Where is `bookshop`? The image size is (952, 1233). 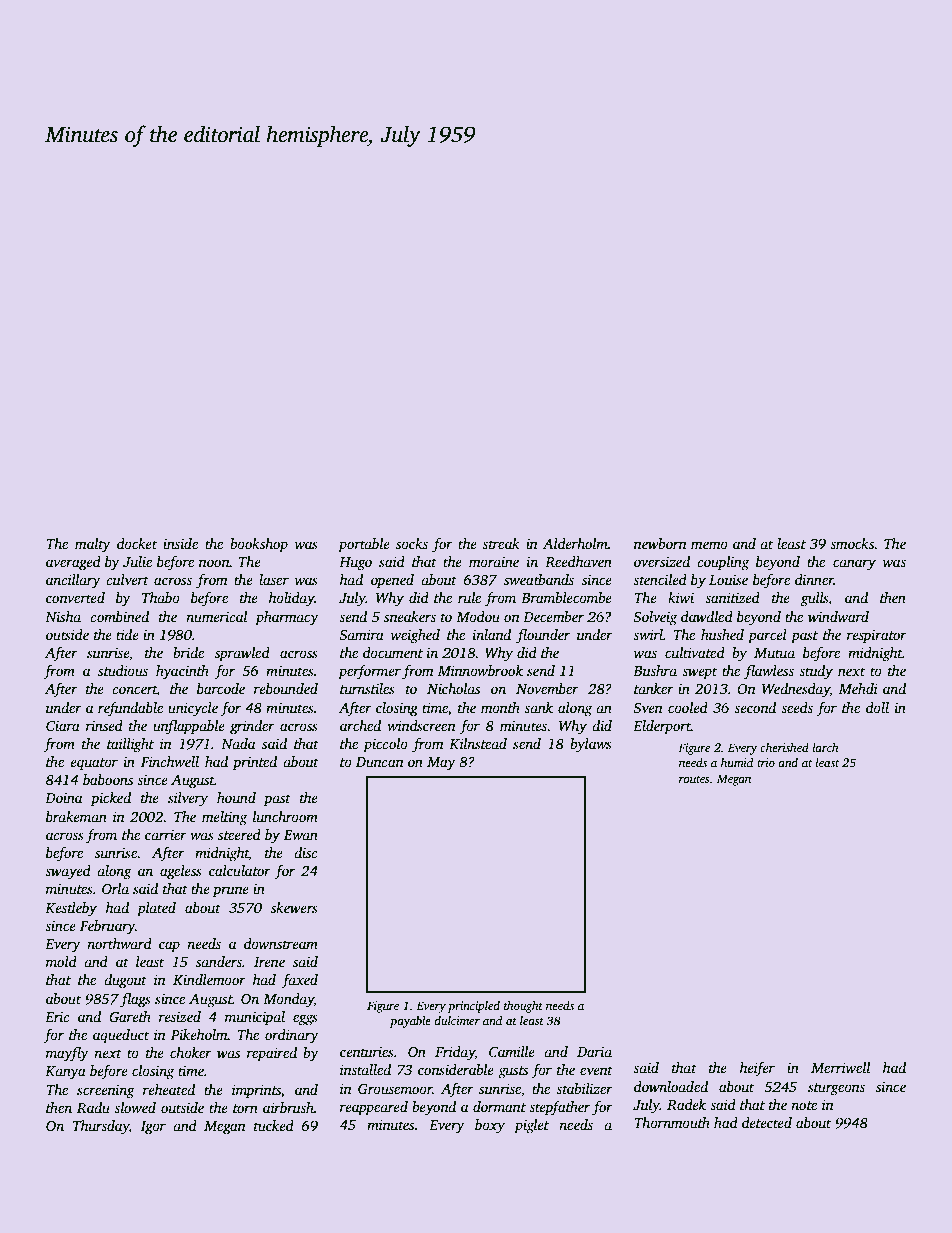 bookshop is located at coordinates (259, 545).
